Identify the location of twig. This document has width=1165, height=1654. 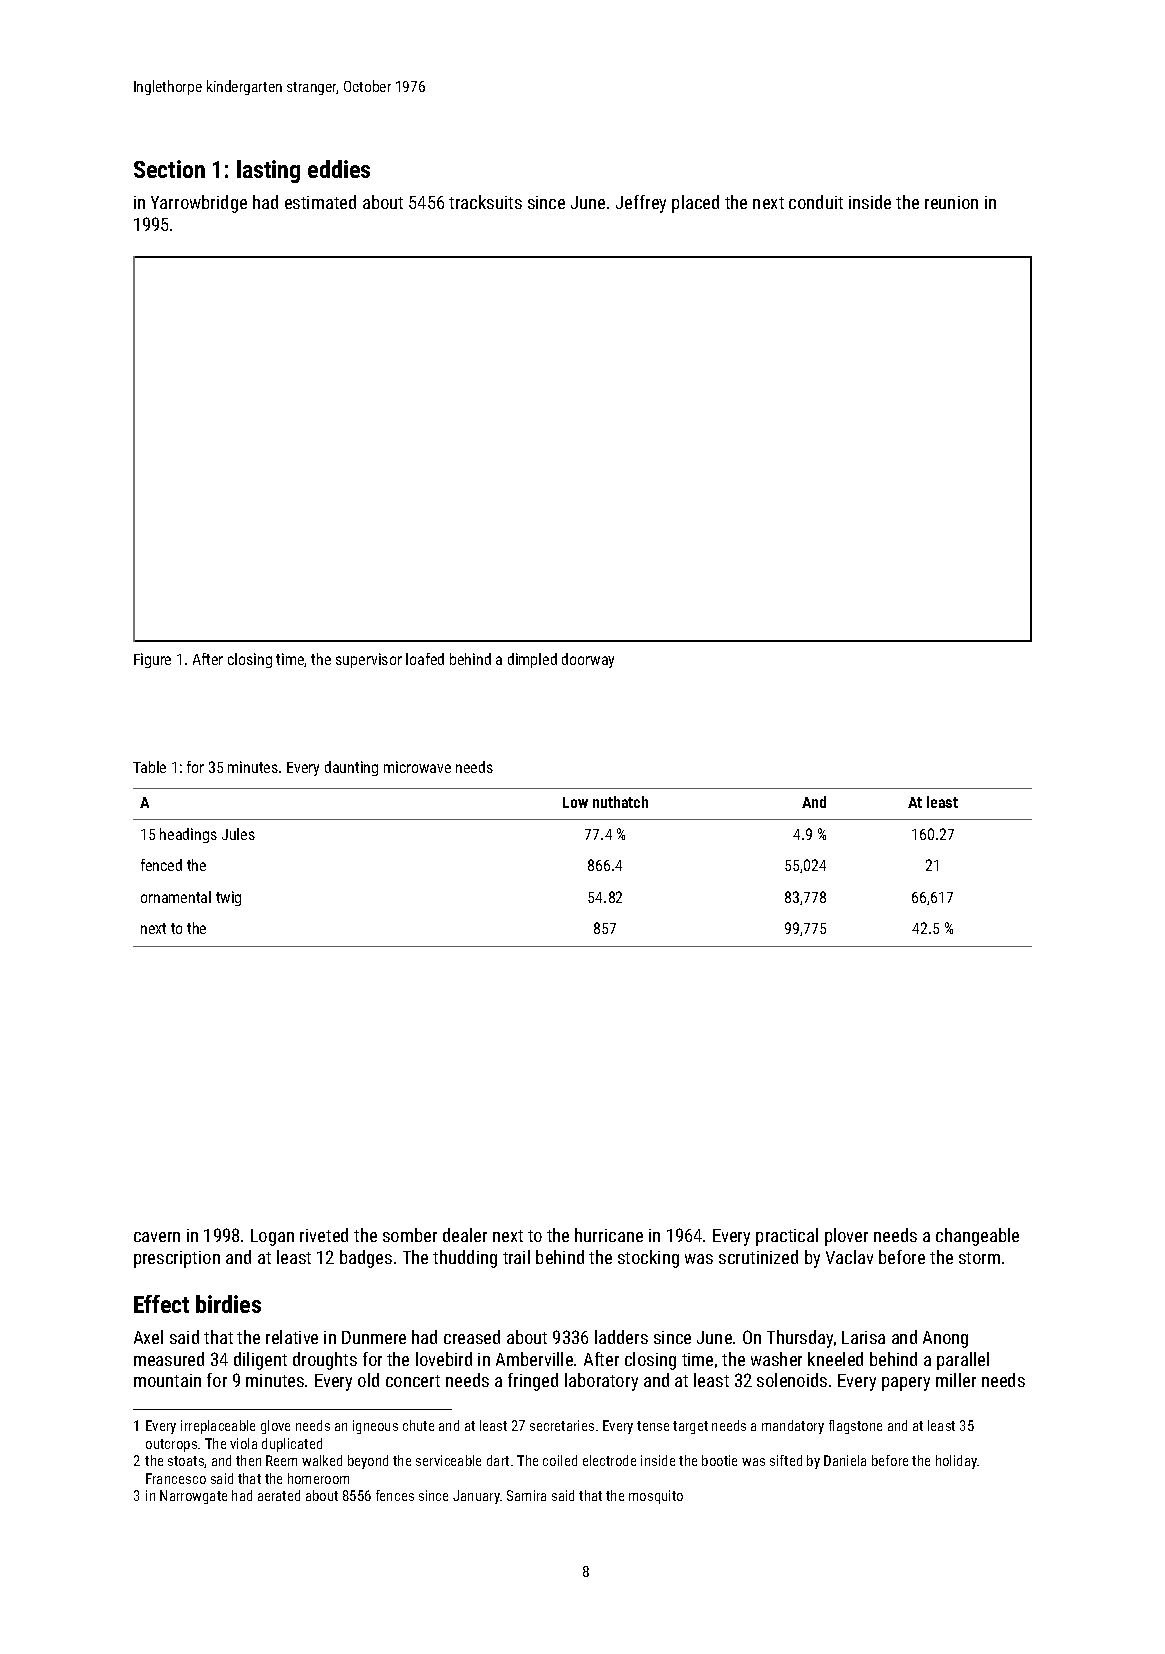
(228, 898).
